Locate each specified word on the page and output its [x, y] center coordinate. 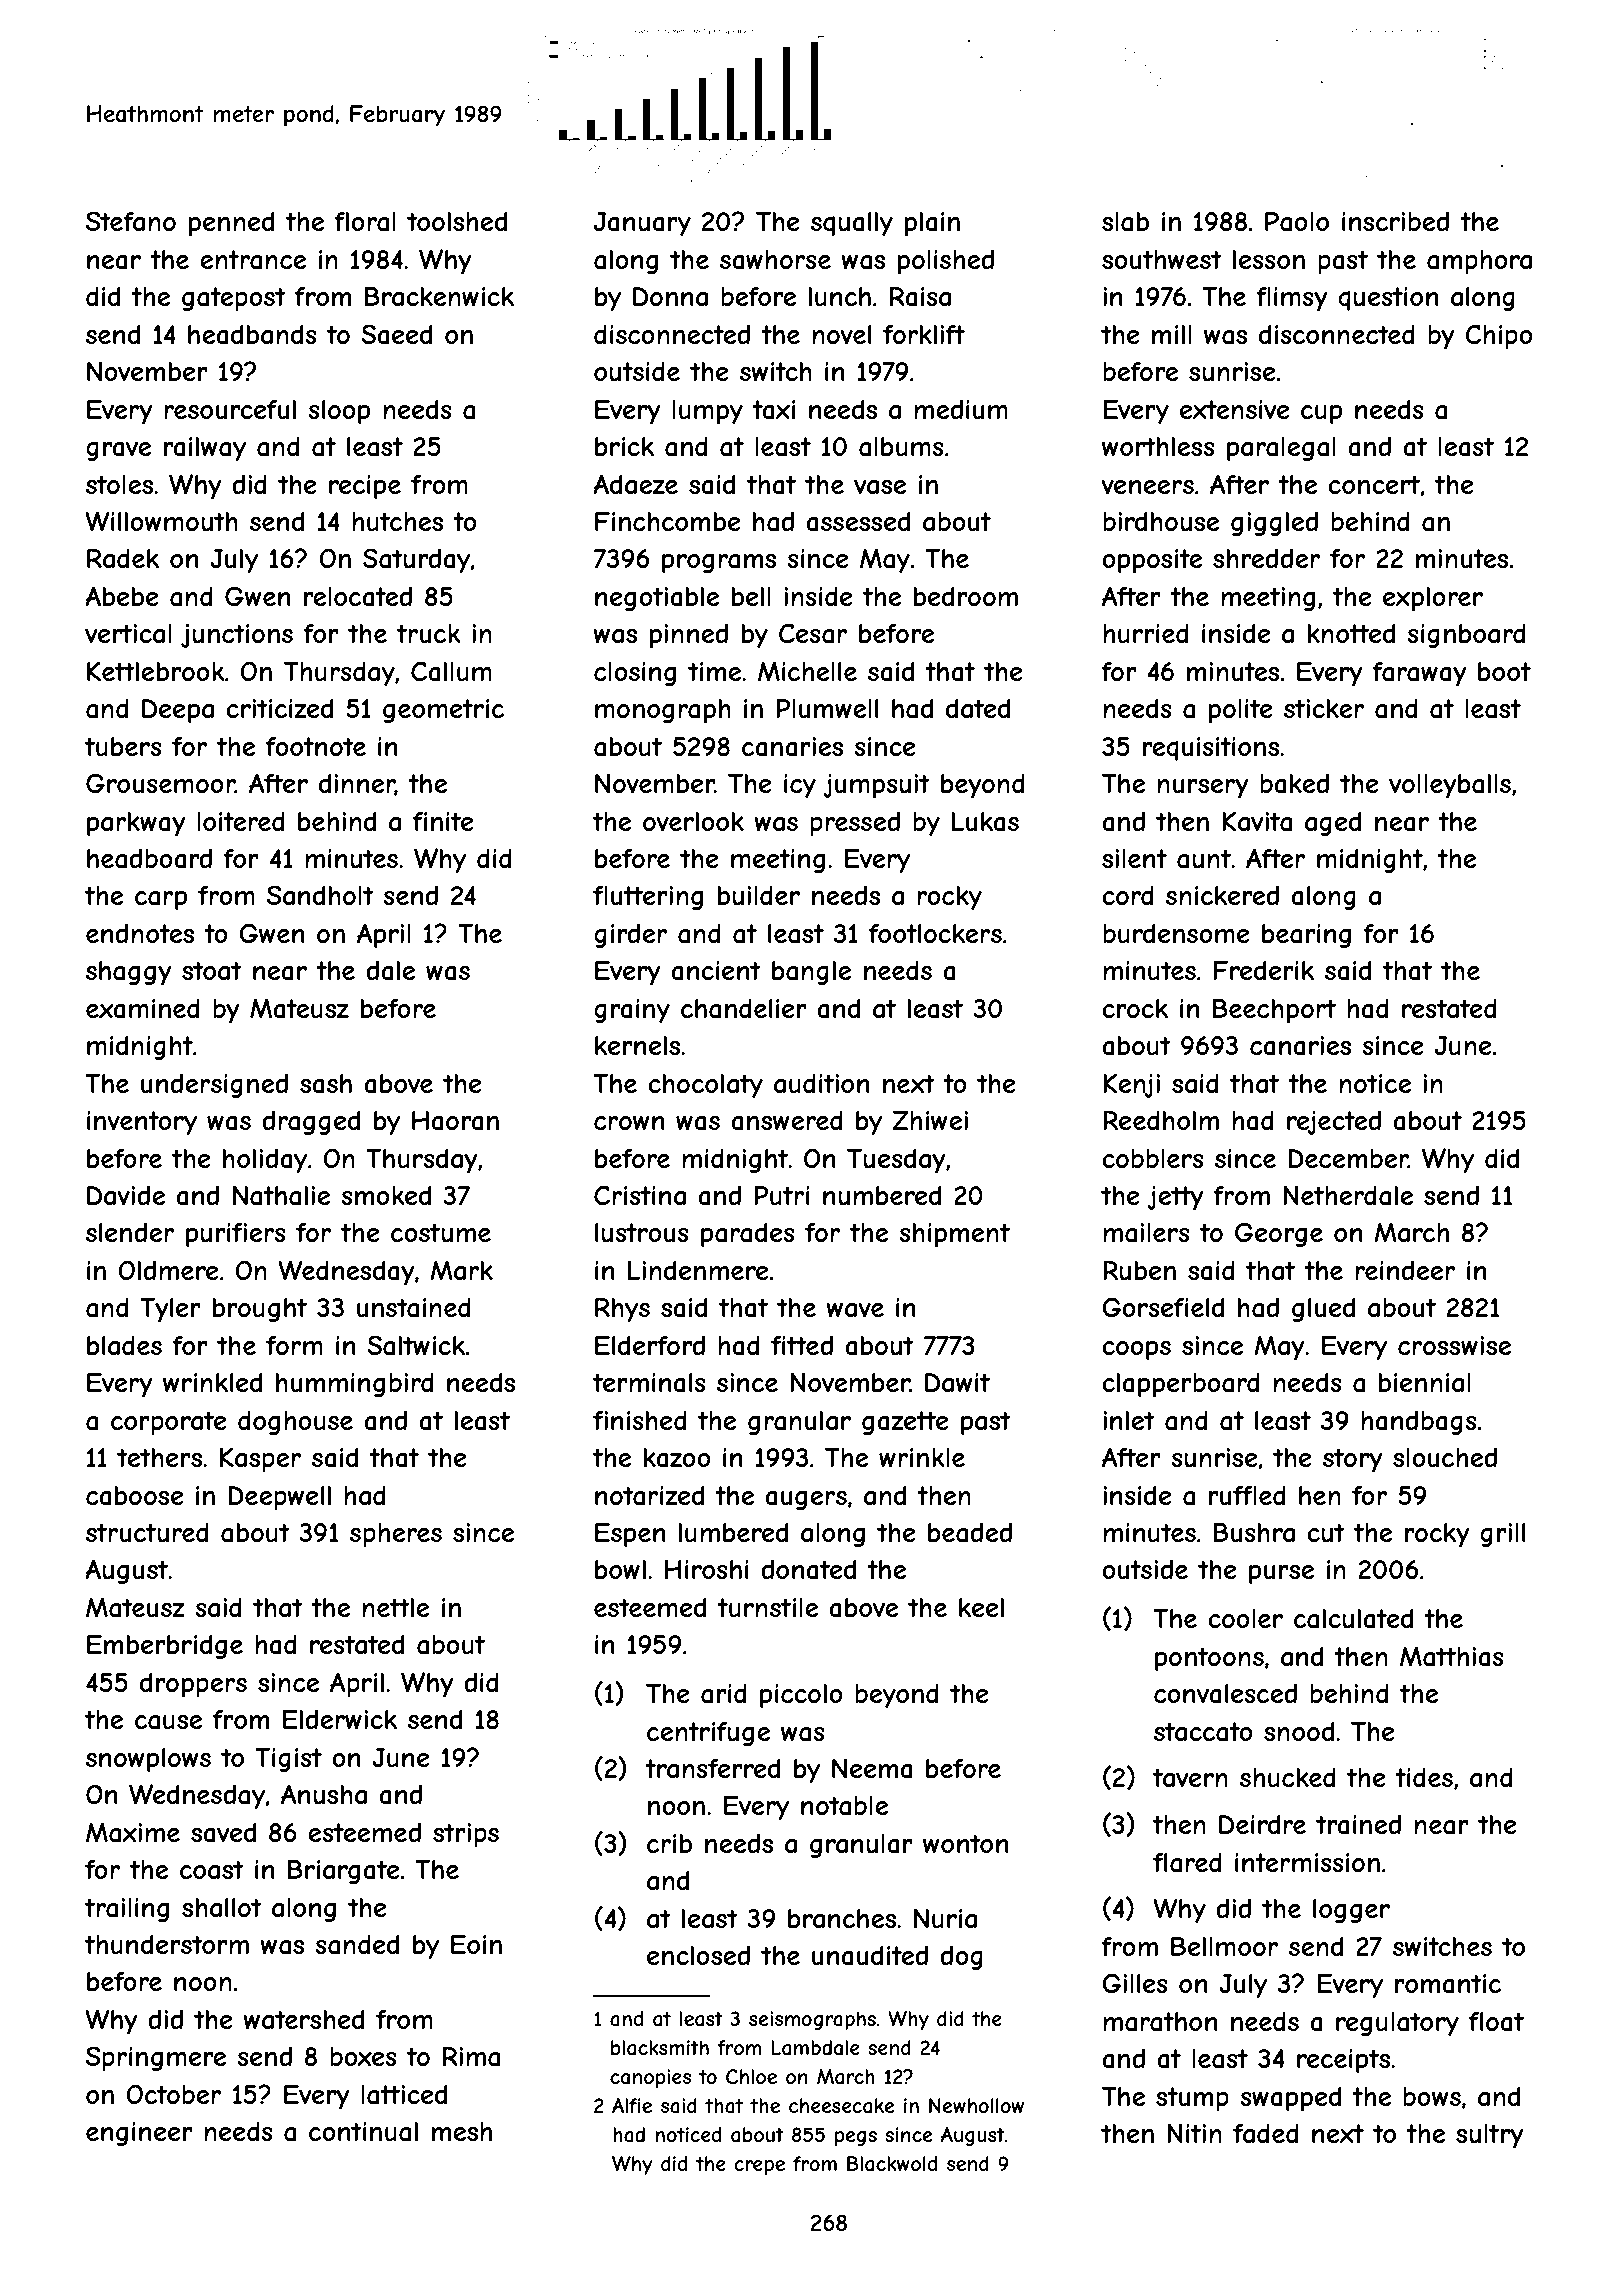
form [294, 1345]
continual [363, 2132]
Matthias [1452, 1656]
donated [808, 1570]
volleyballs [1450, 786]
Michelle [807, 671]
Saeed [396, 334]
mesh [462, 2131]
